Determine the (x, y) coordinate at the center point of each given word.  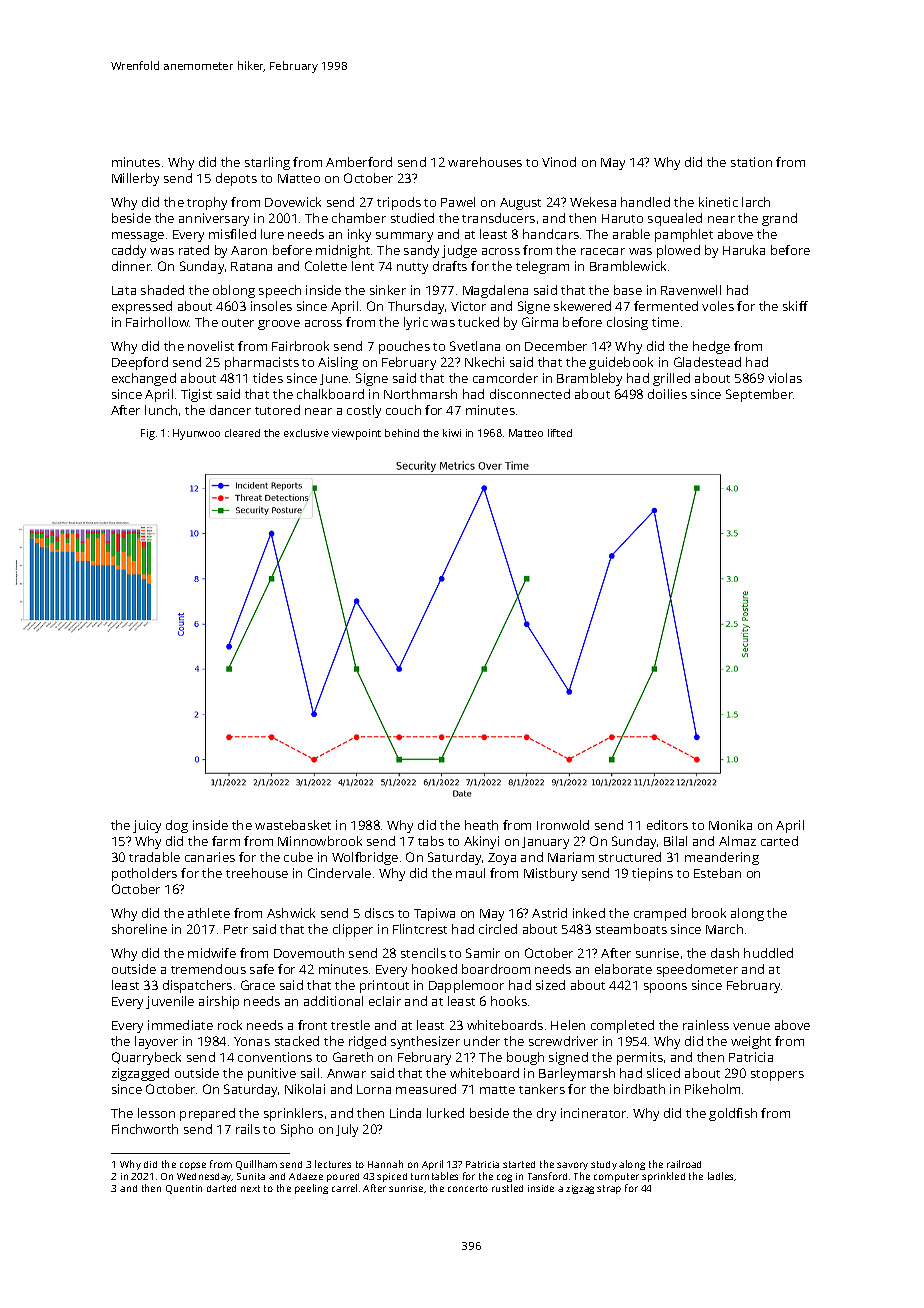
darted (221, 1188)
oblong (234, 291)
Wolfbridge (365, 858)
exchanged (144, 379)
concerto (468, 1188)
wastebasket (293, 825)
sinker (388, 290)
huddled (768, 953)
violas (785, 378)
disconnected (530, 394)
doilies (667, 394)
